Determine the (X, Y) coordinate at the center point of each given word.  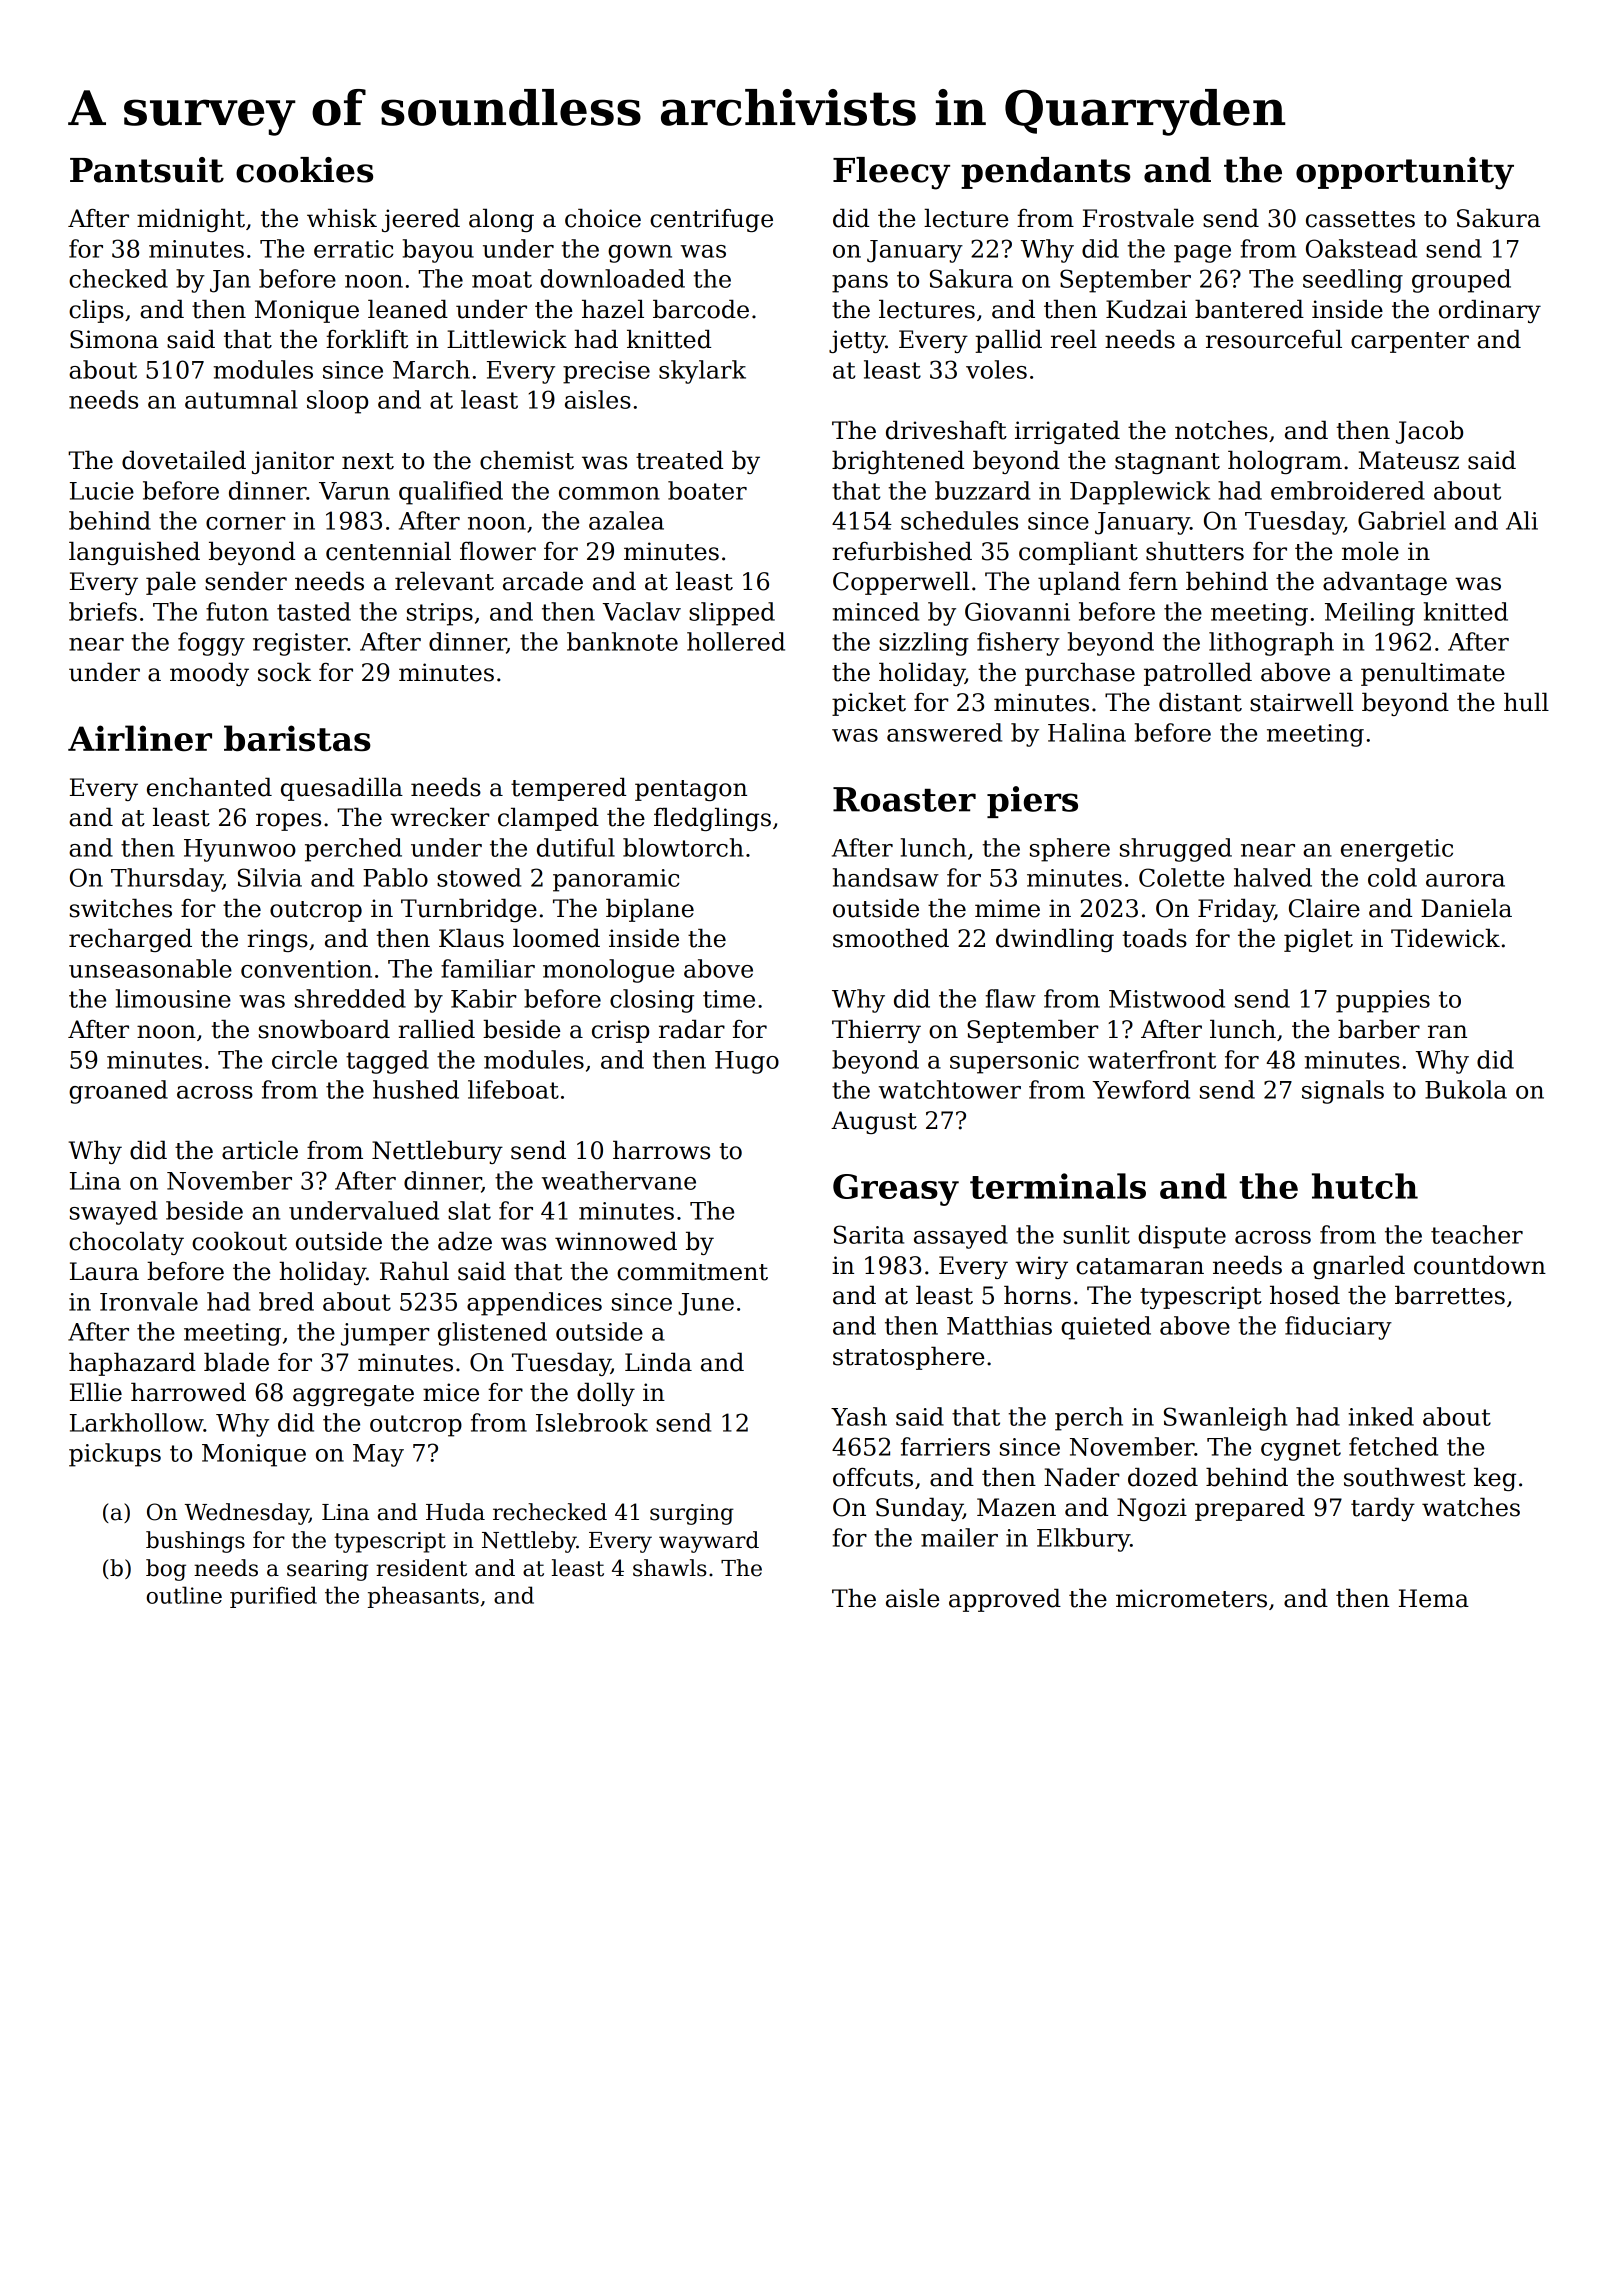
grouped (1461, 281)
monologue (608, 971)
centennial (388, 551)
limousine (173, 998)
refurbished (902, 551)
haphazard (132, 1364)
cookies (304, 170)
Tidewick (1445, 938)
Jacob (1429, 432)
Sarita (869, 1234)
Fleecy (891, 173)
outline (184, 1595)
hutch (1365, 1186)
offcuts (873, 1477)
